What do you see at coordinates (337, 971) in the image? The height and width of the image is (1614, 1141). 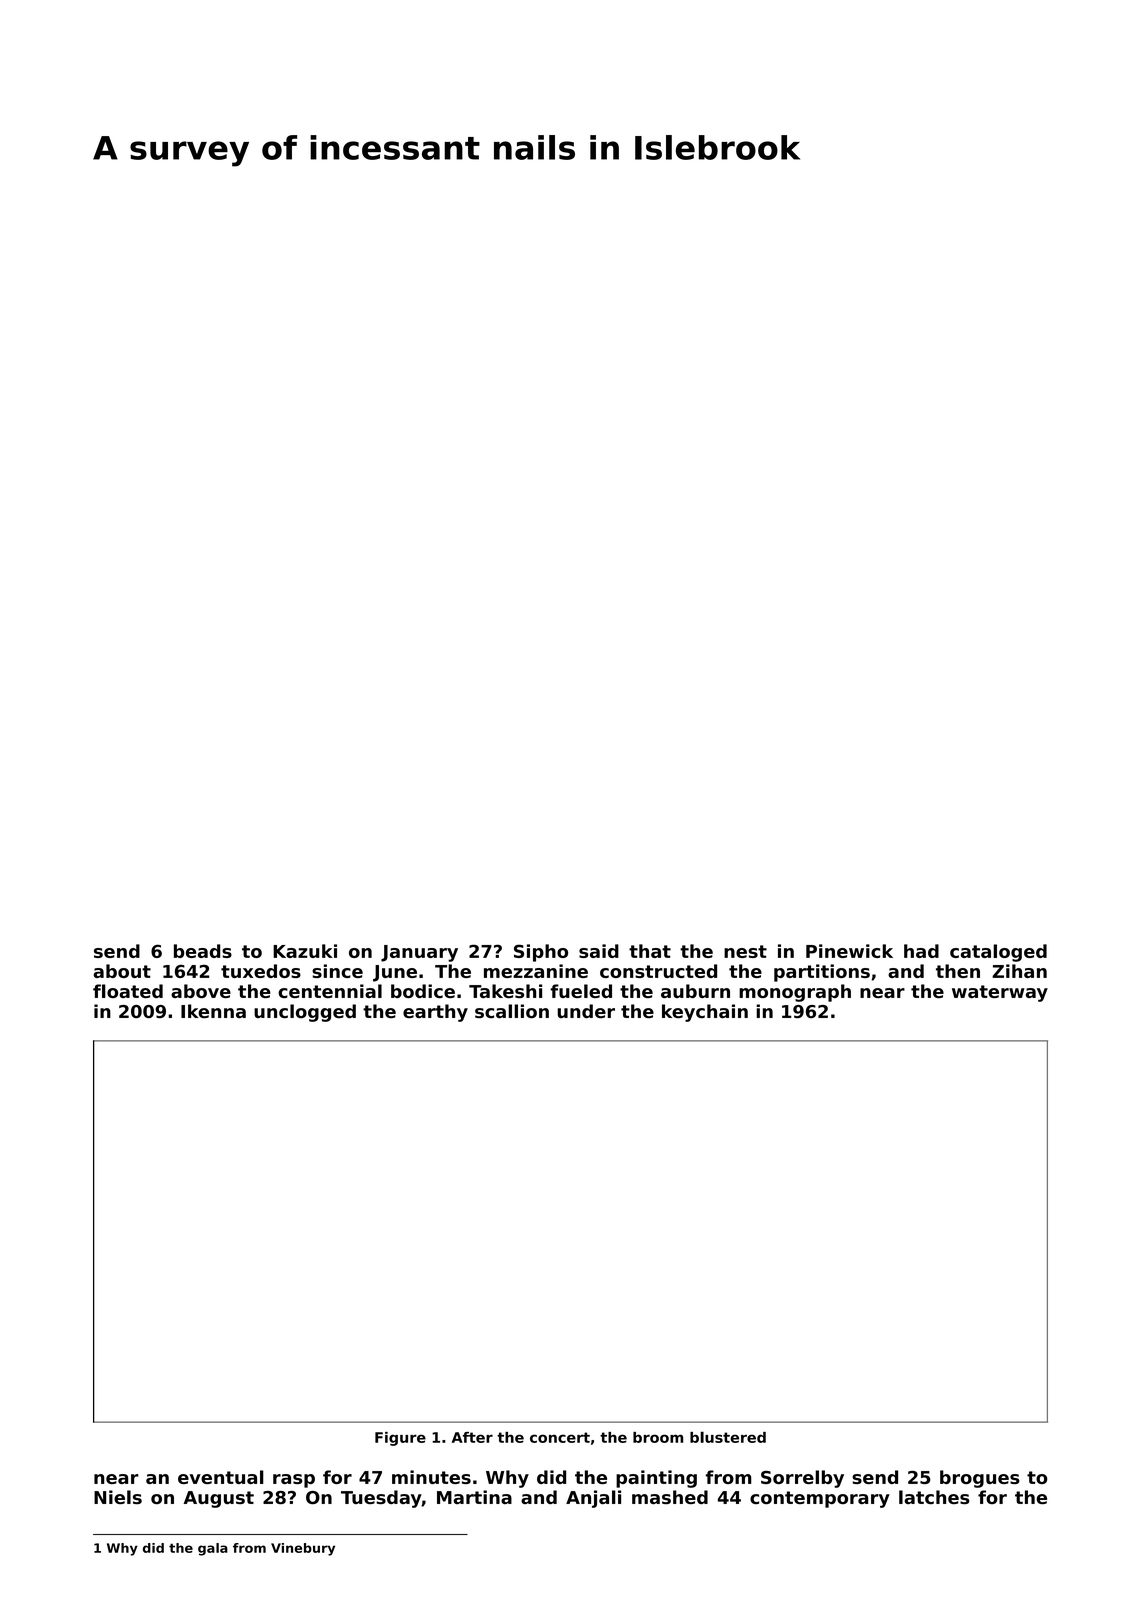 I see `since` at bounding box center [337, 971].
